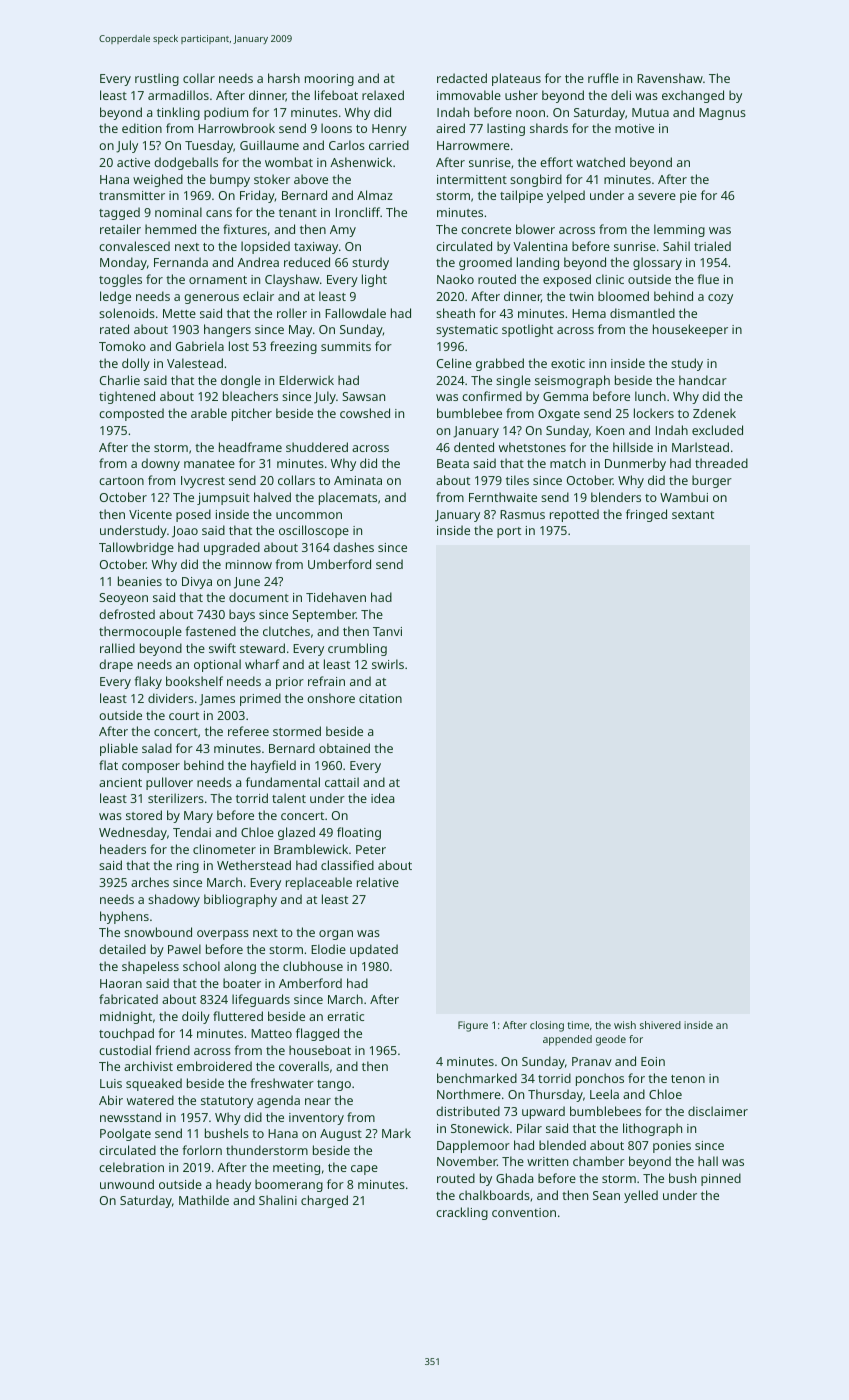 Image resolution: width=849 pixels, height=1400 pixels. Describe the element at coordinates (721, 463) in the image. I see `threaded` at that location.
